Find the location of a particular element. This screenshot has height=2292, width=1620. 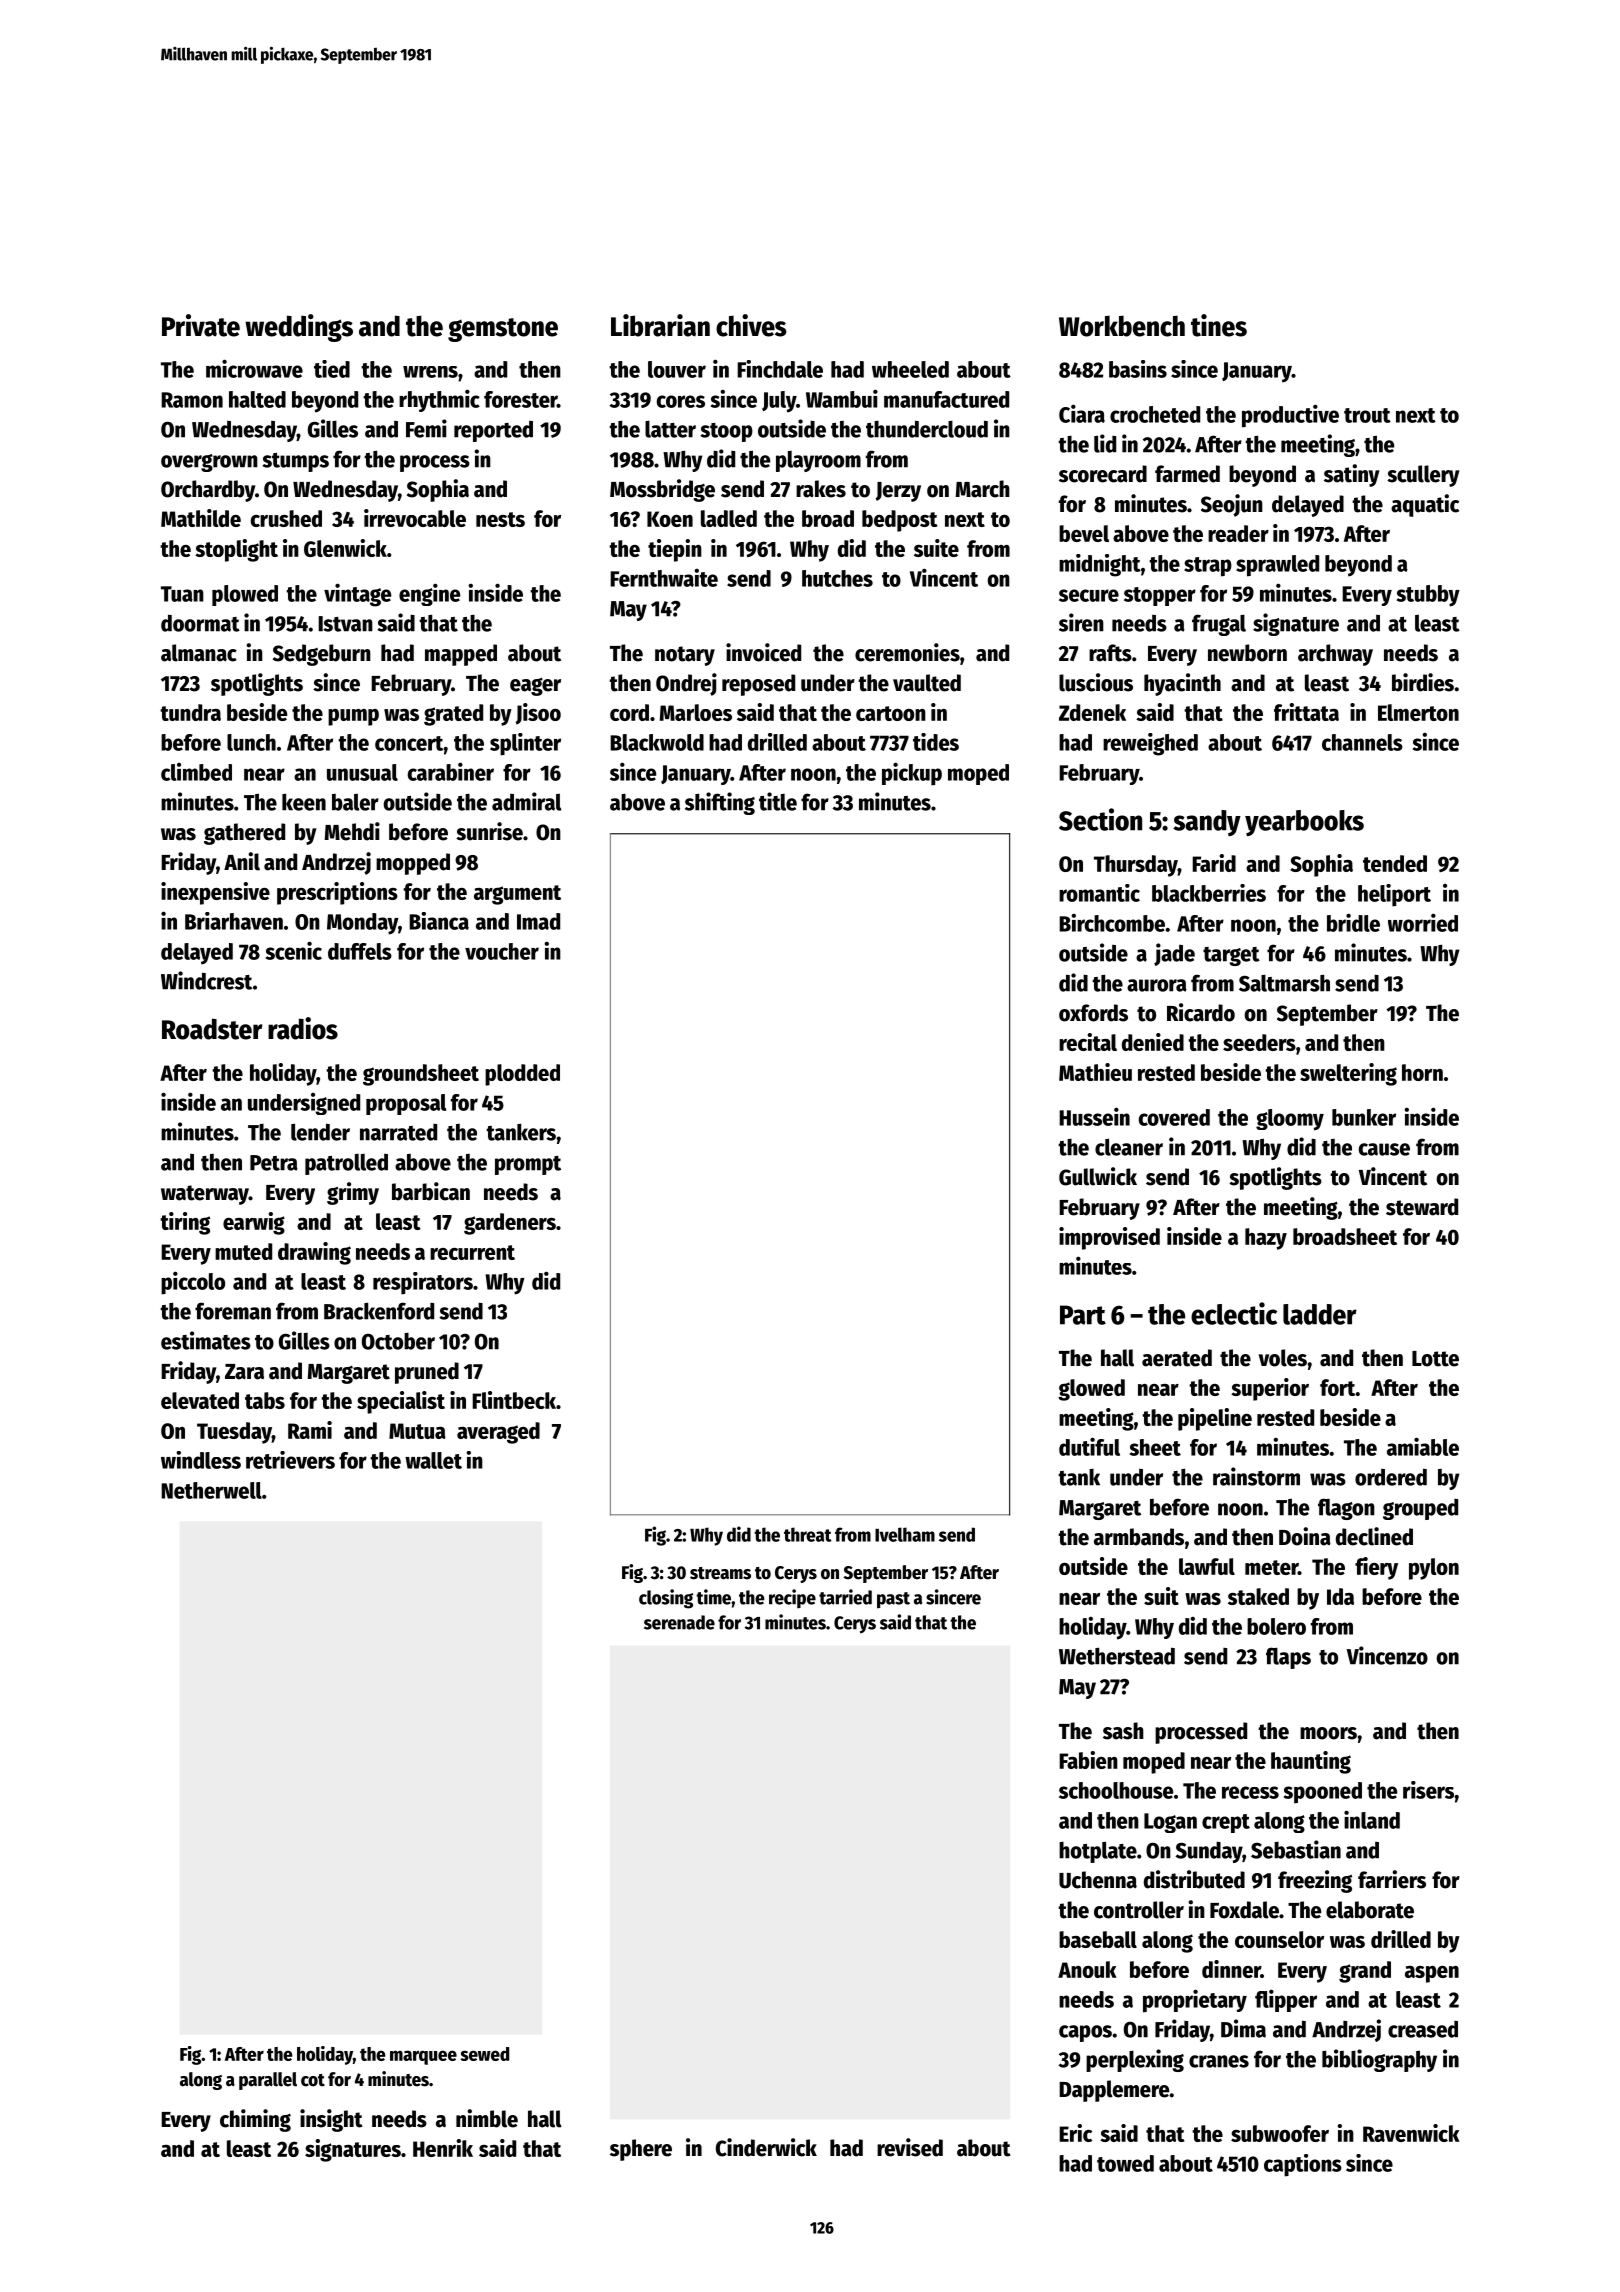

Fernthwaite is located at coordinates (664, 578).
